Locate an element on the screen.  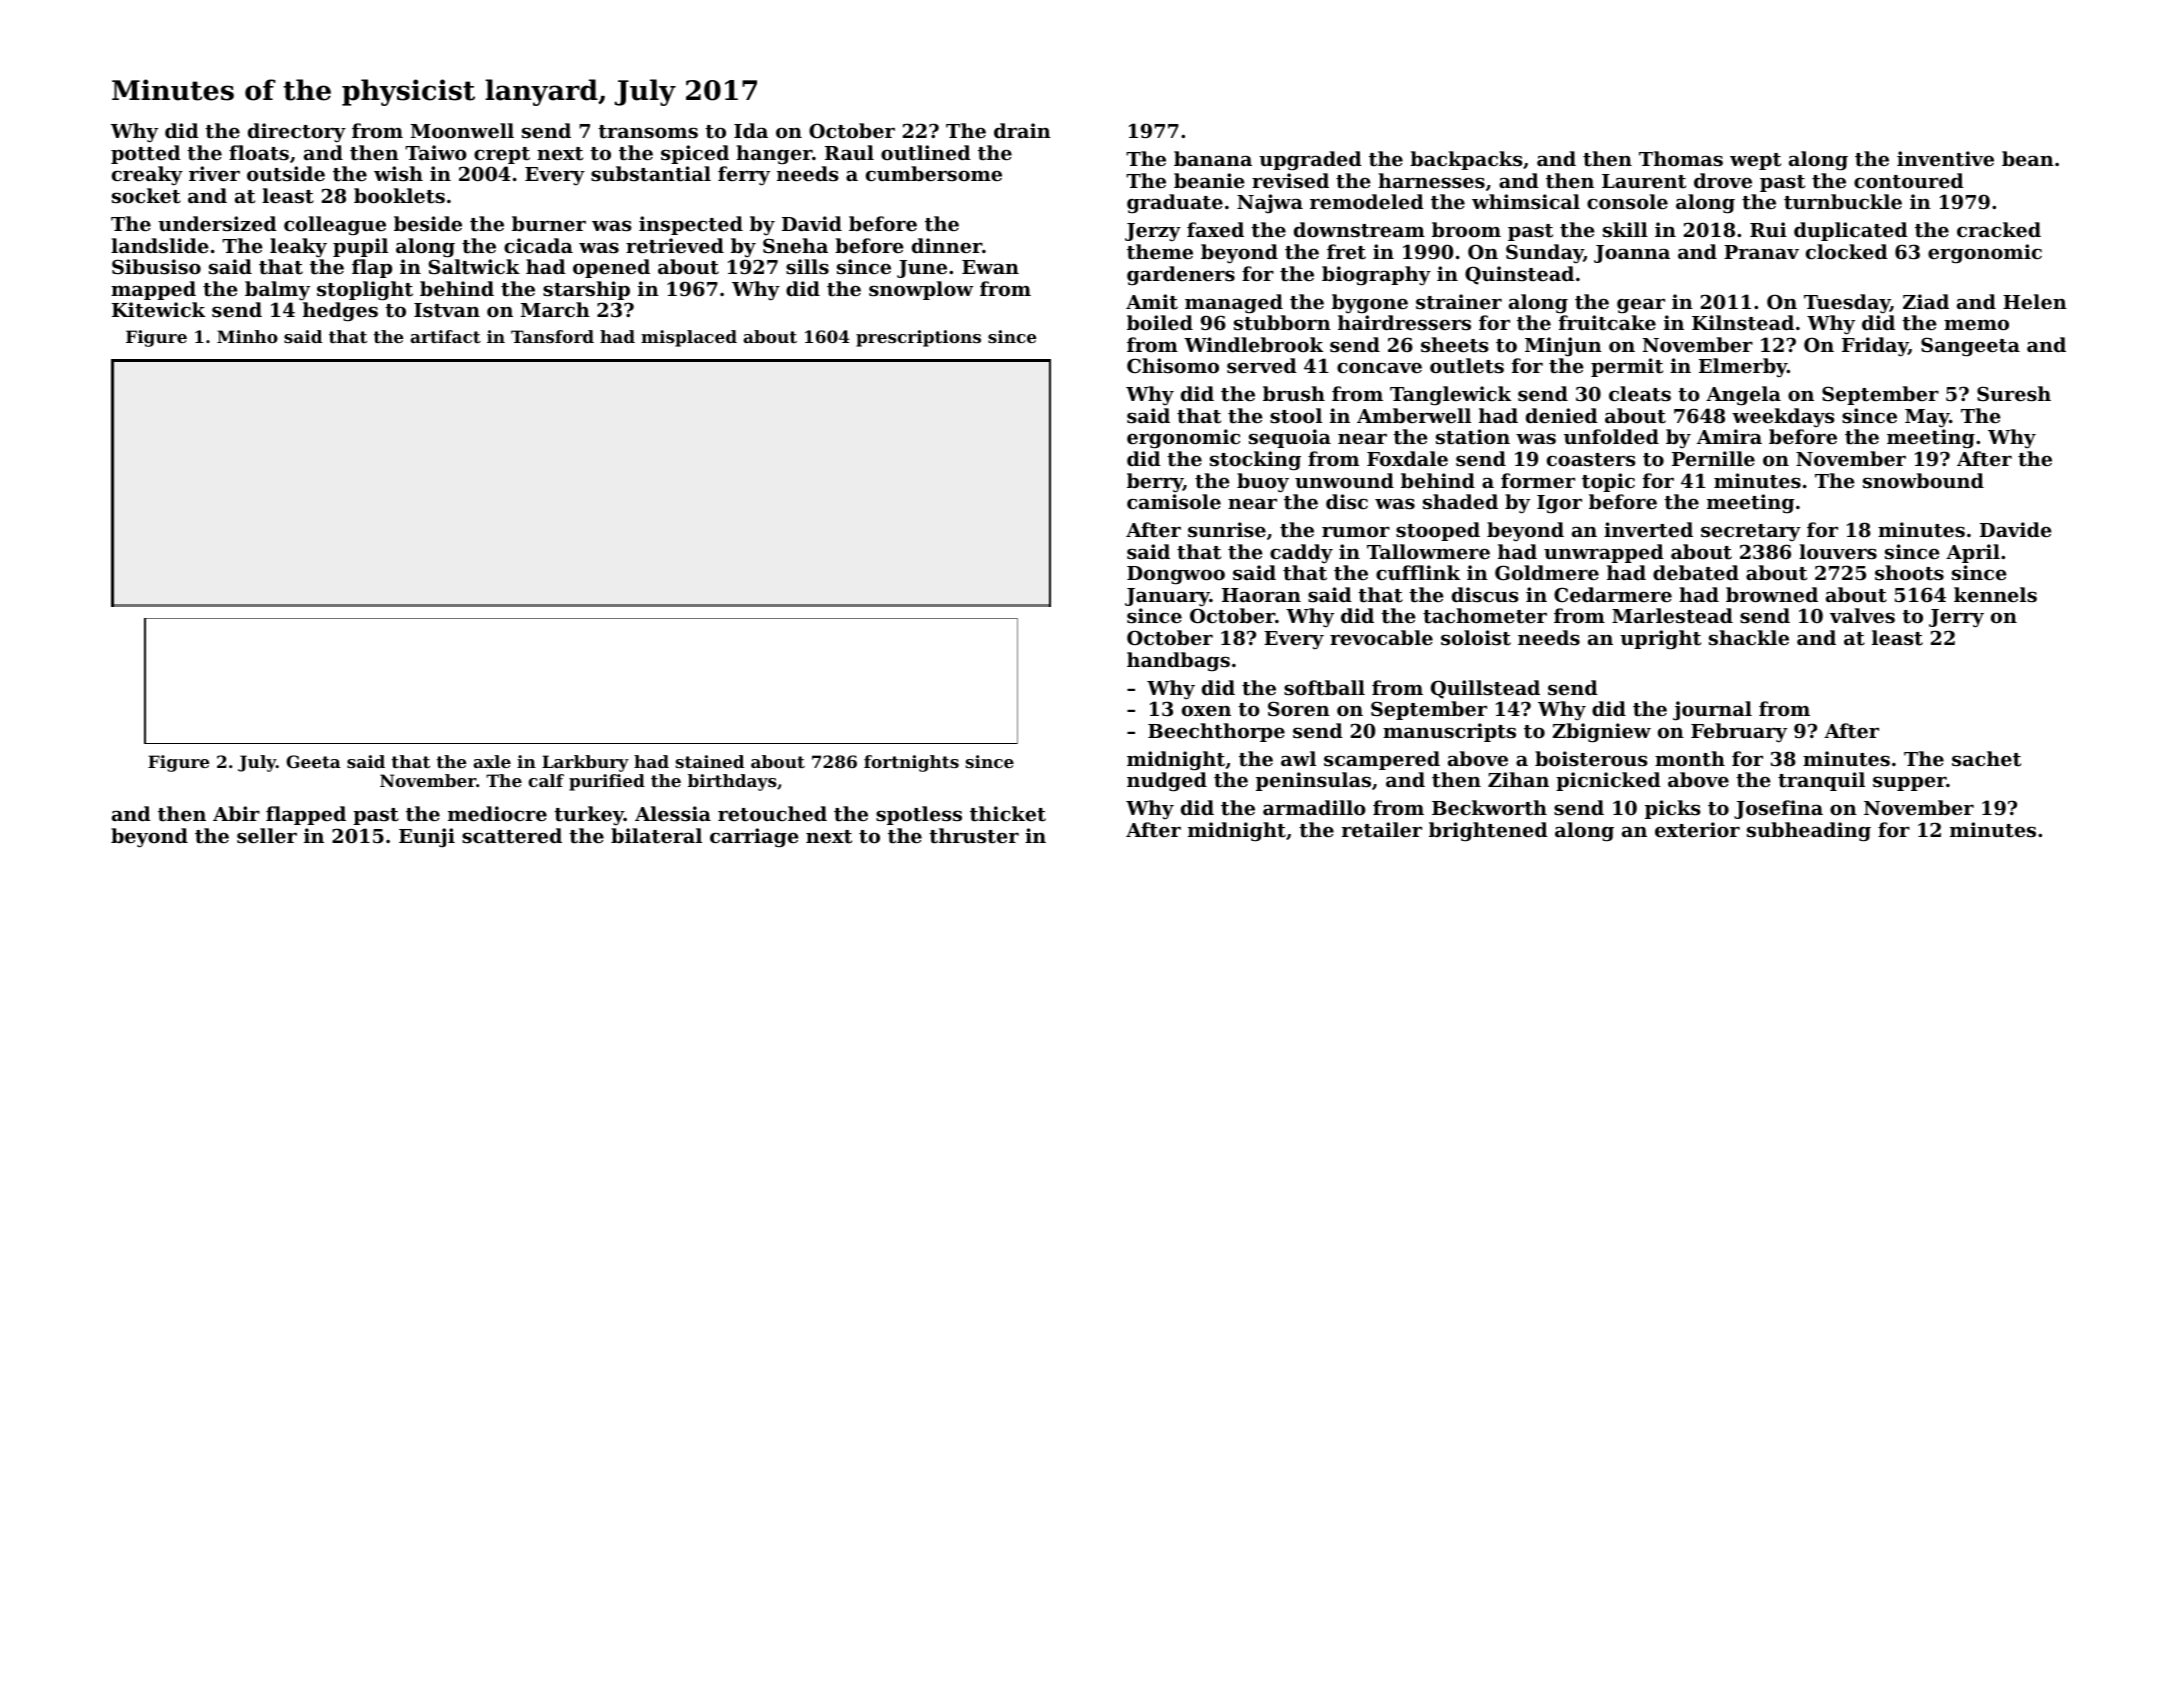
Abir is located at coordinates (236, 813).
